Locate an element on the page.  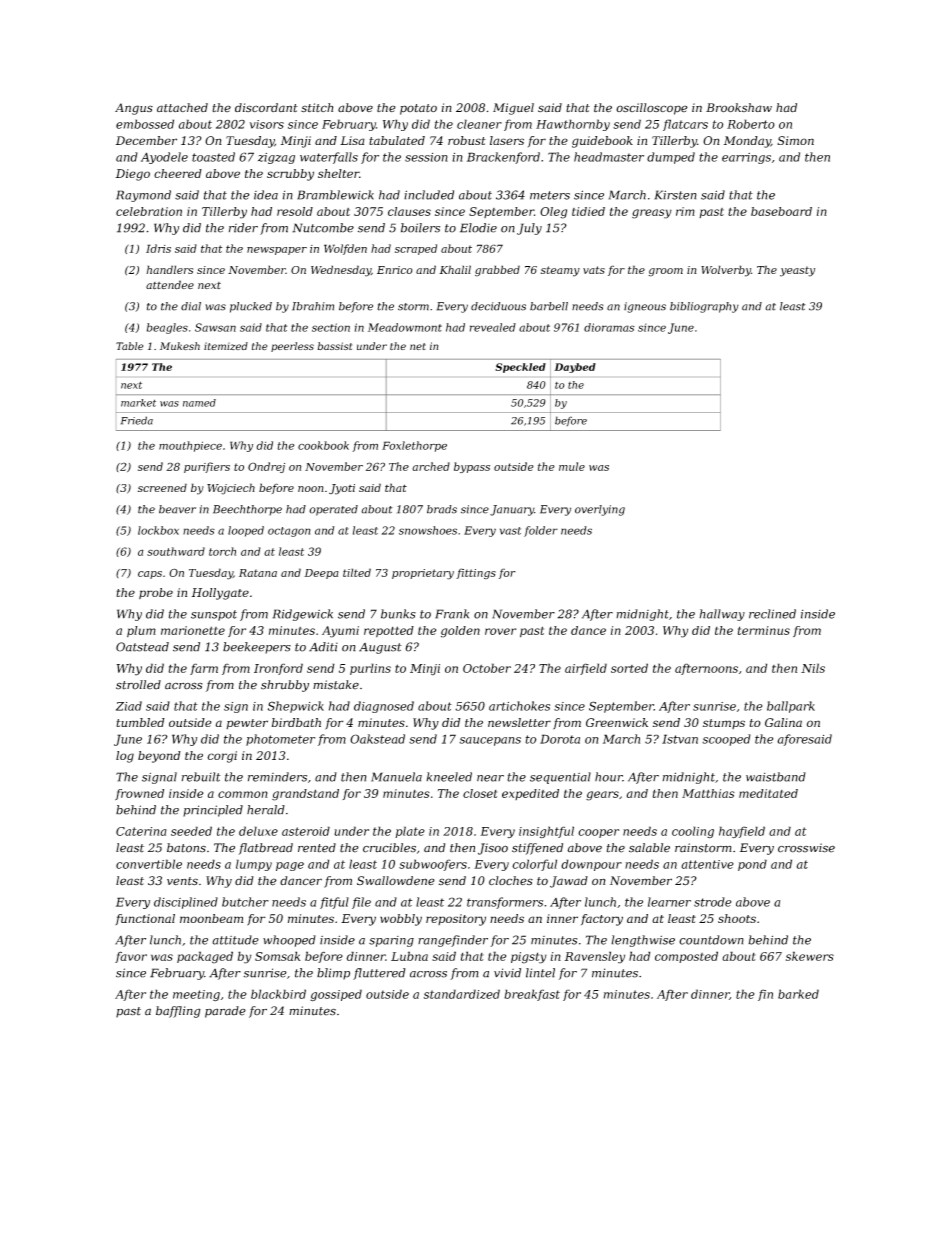
mule is located at coordinates (572, 466).
